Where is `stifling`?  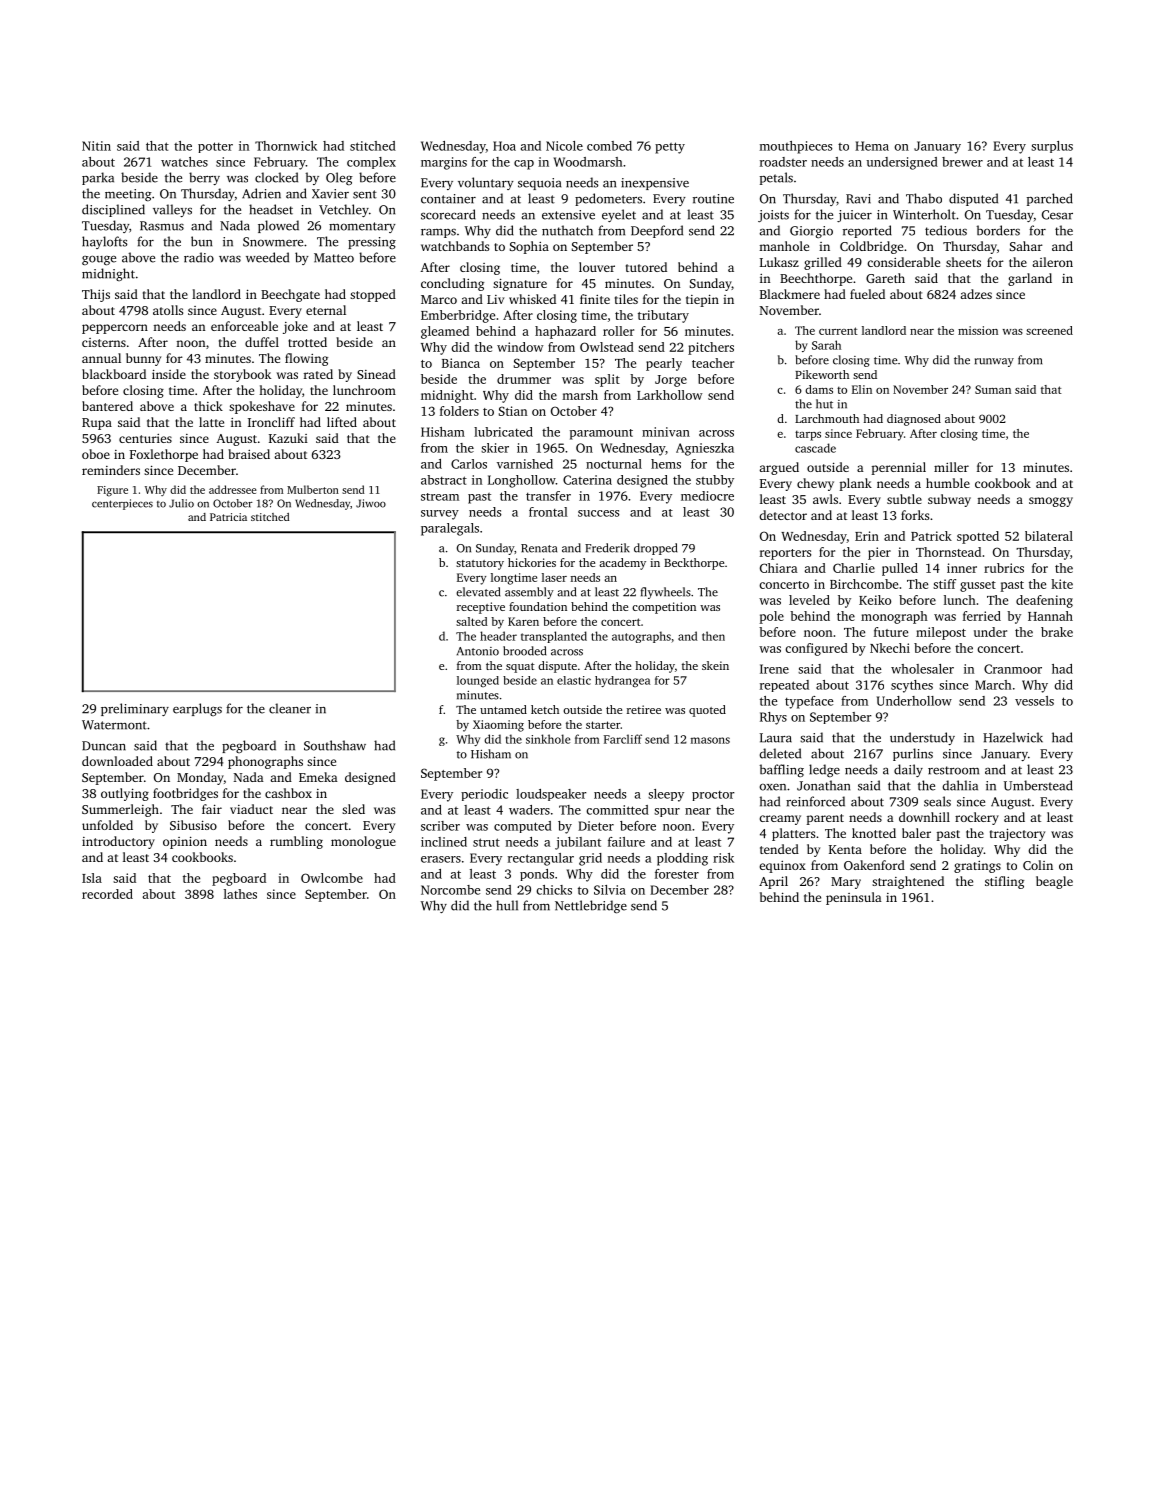
stifling is located at coordinates (1004, 882).
